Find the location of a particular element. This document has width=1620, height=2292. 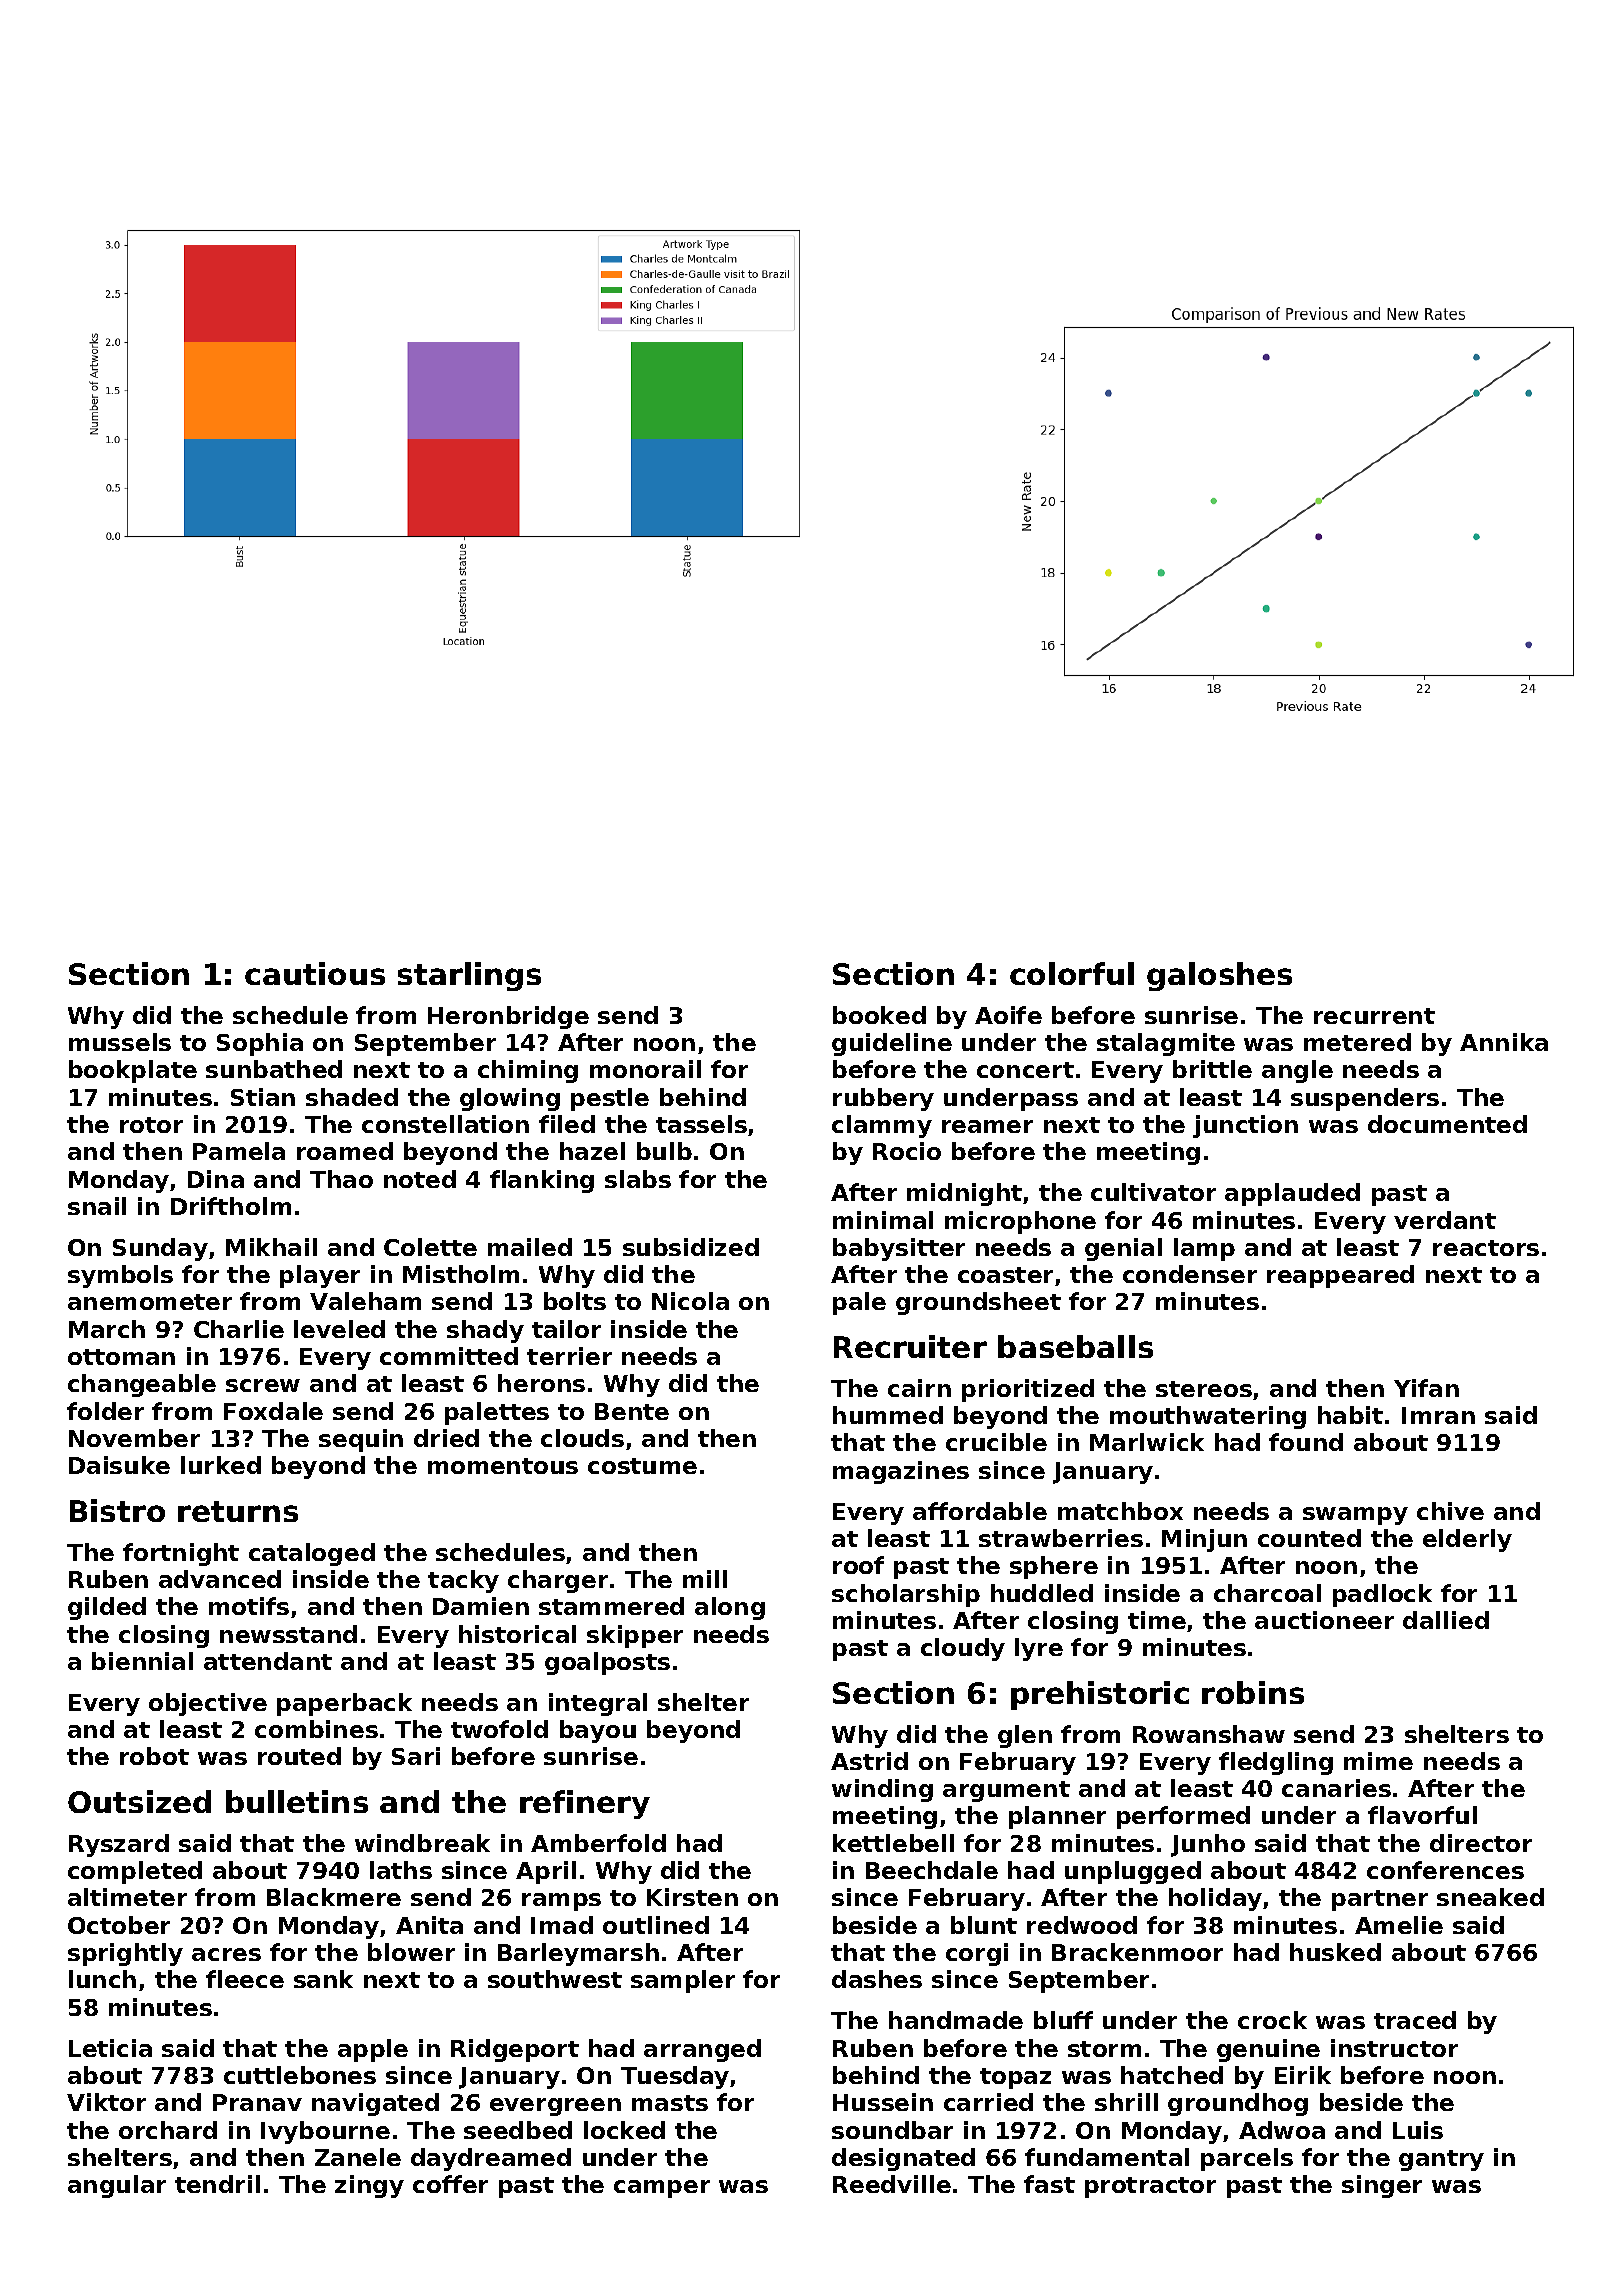

Nicola is located at coordinates (690, 1301).
